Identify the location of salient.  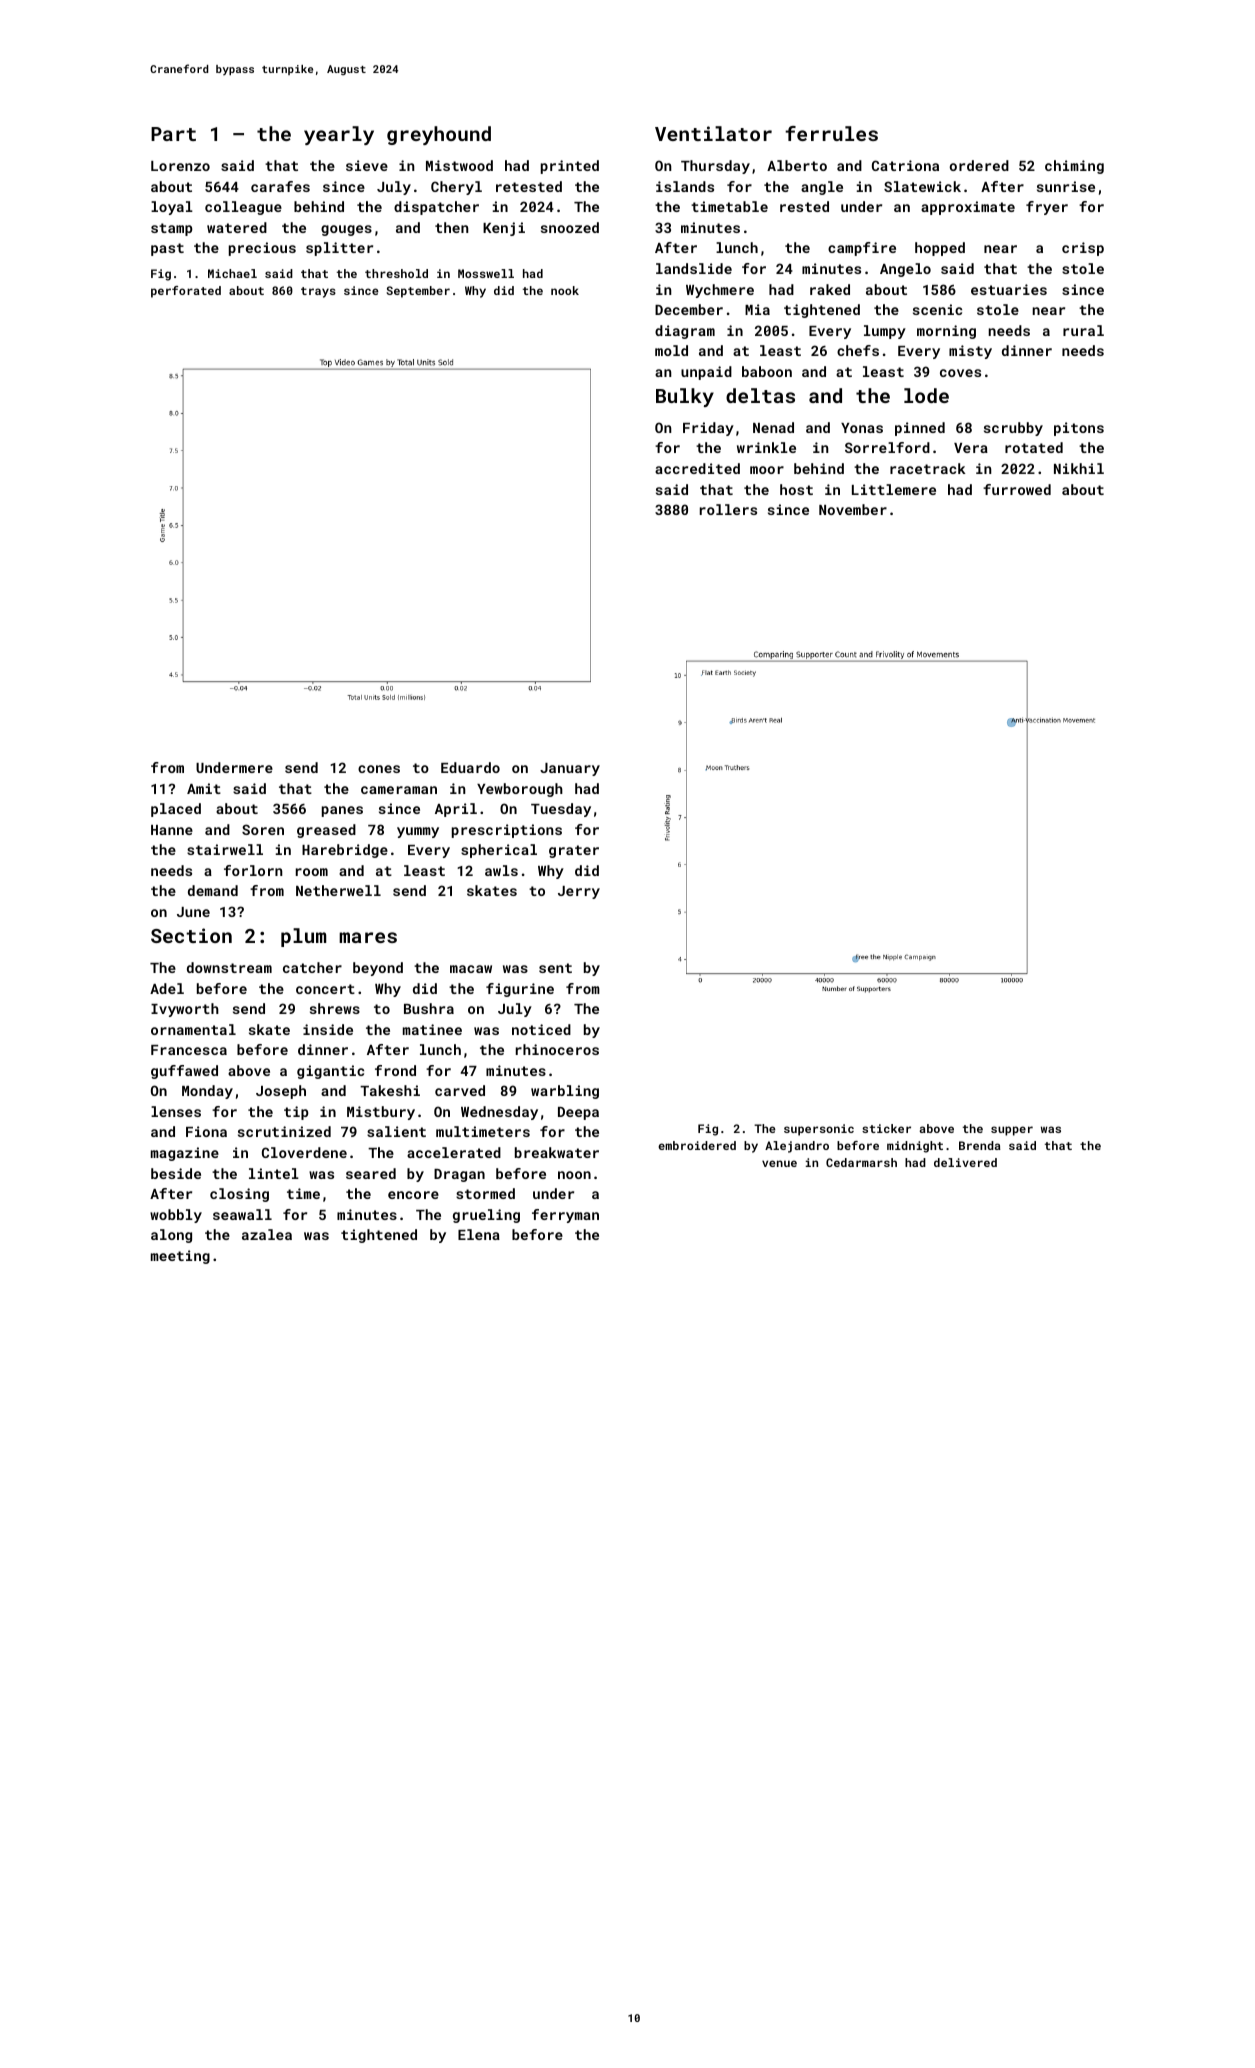
(396, 1131).
